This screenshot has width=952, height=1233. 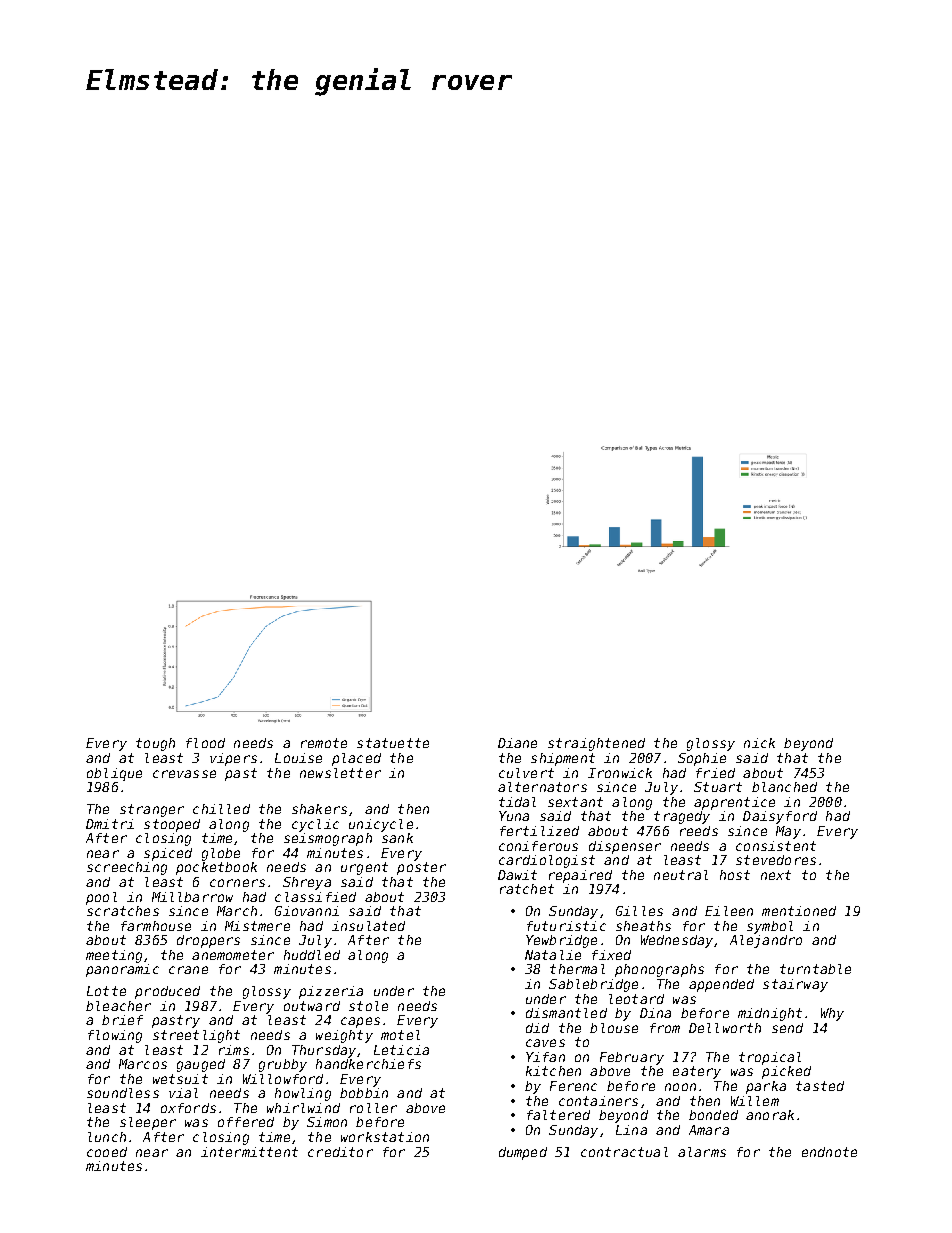 What do you see at coordinates (829, 1152) in the screenshot?
I see `endnote` at bounding box center [829, 1152].
